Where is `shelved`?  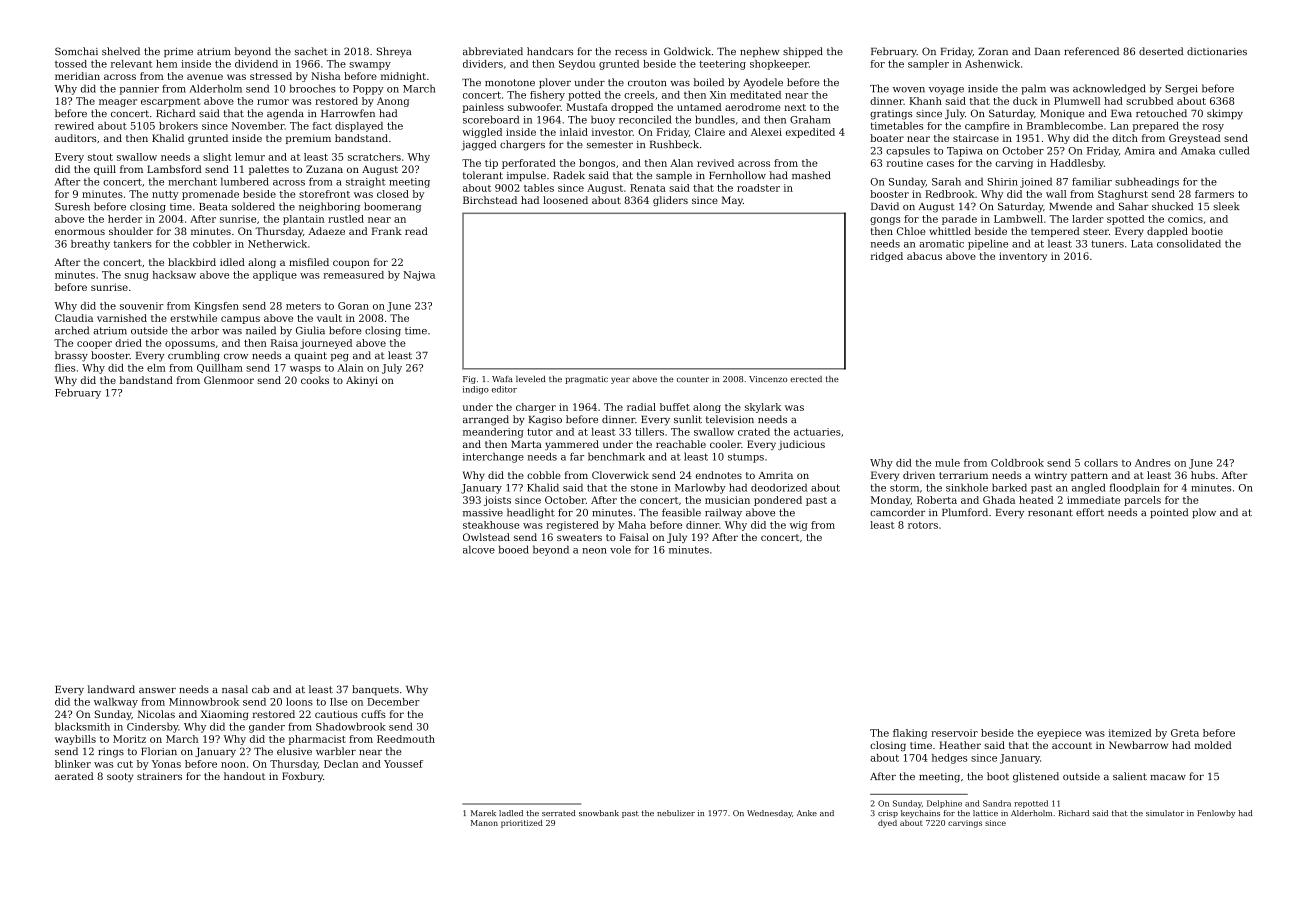 shelved is located at coordinates (121, 51).
